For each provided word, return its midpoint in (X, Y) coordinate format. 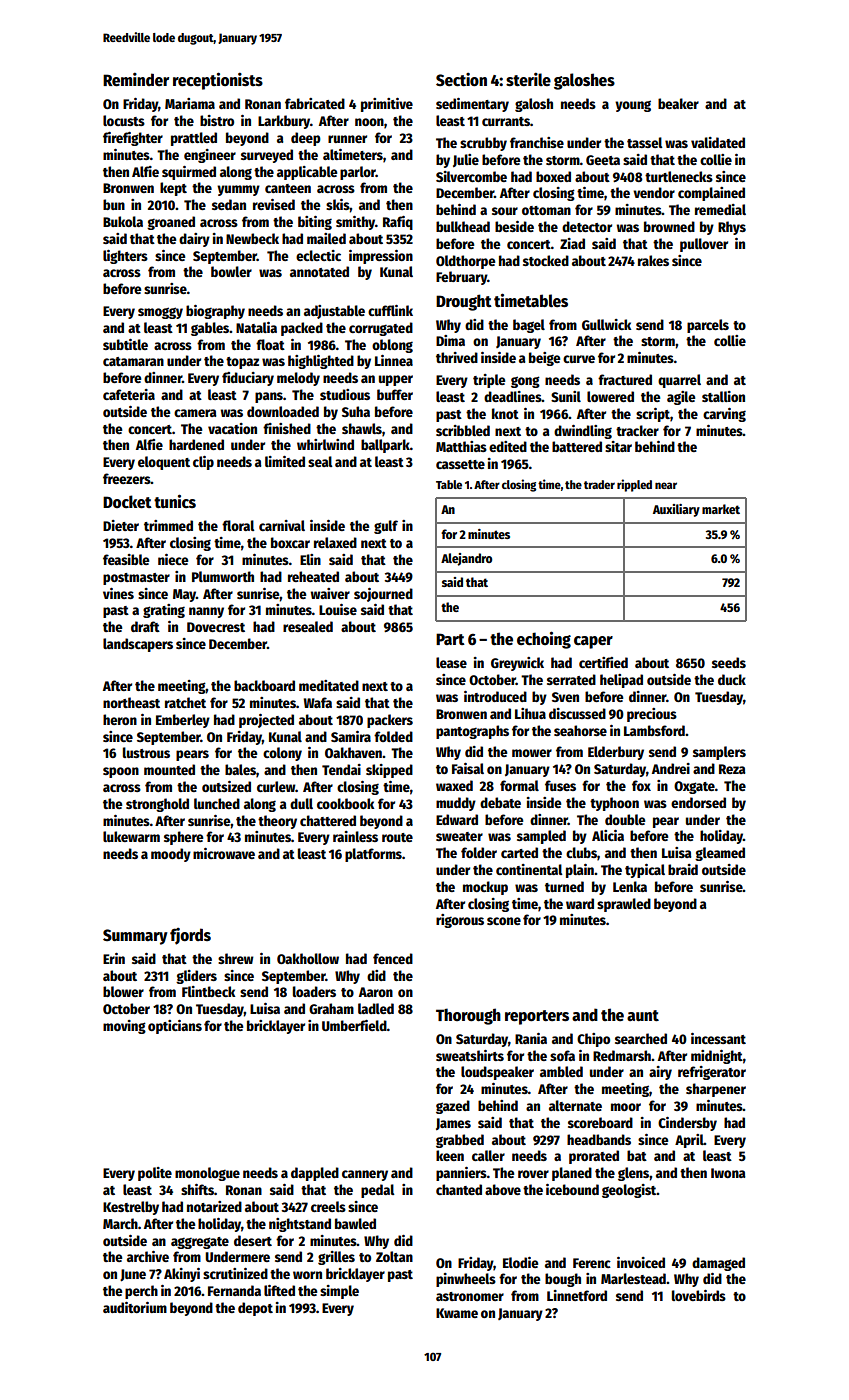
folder (479, 852)
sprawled (624, 905)
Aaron (376, 992)
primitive (387, 105)
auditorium (135, 1307)
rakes (653, 260)
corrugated (381, 329)
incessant (718, 1038)
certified (603, 662)
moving (124, 1027)
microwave (224, 853)
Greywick (517, 664)
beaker (678, 103)
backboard (264, 685)
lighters (125, 257)
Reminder (136, 80)
